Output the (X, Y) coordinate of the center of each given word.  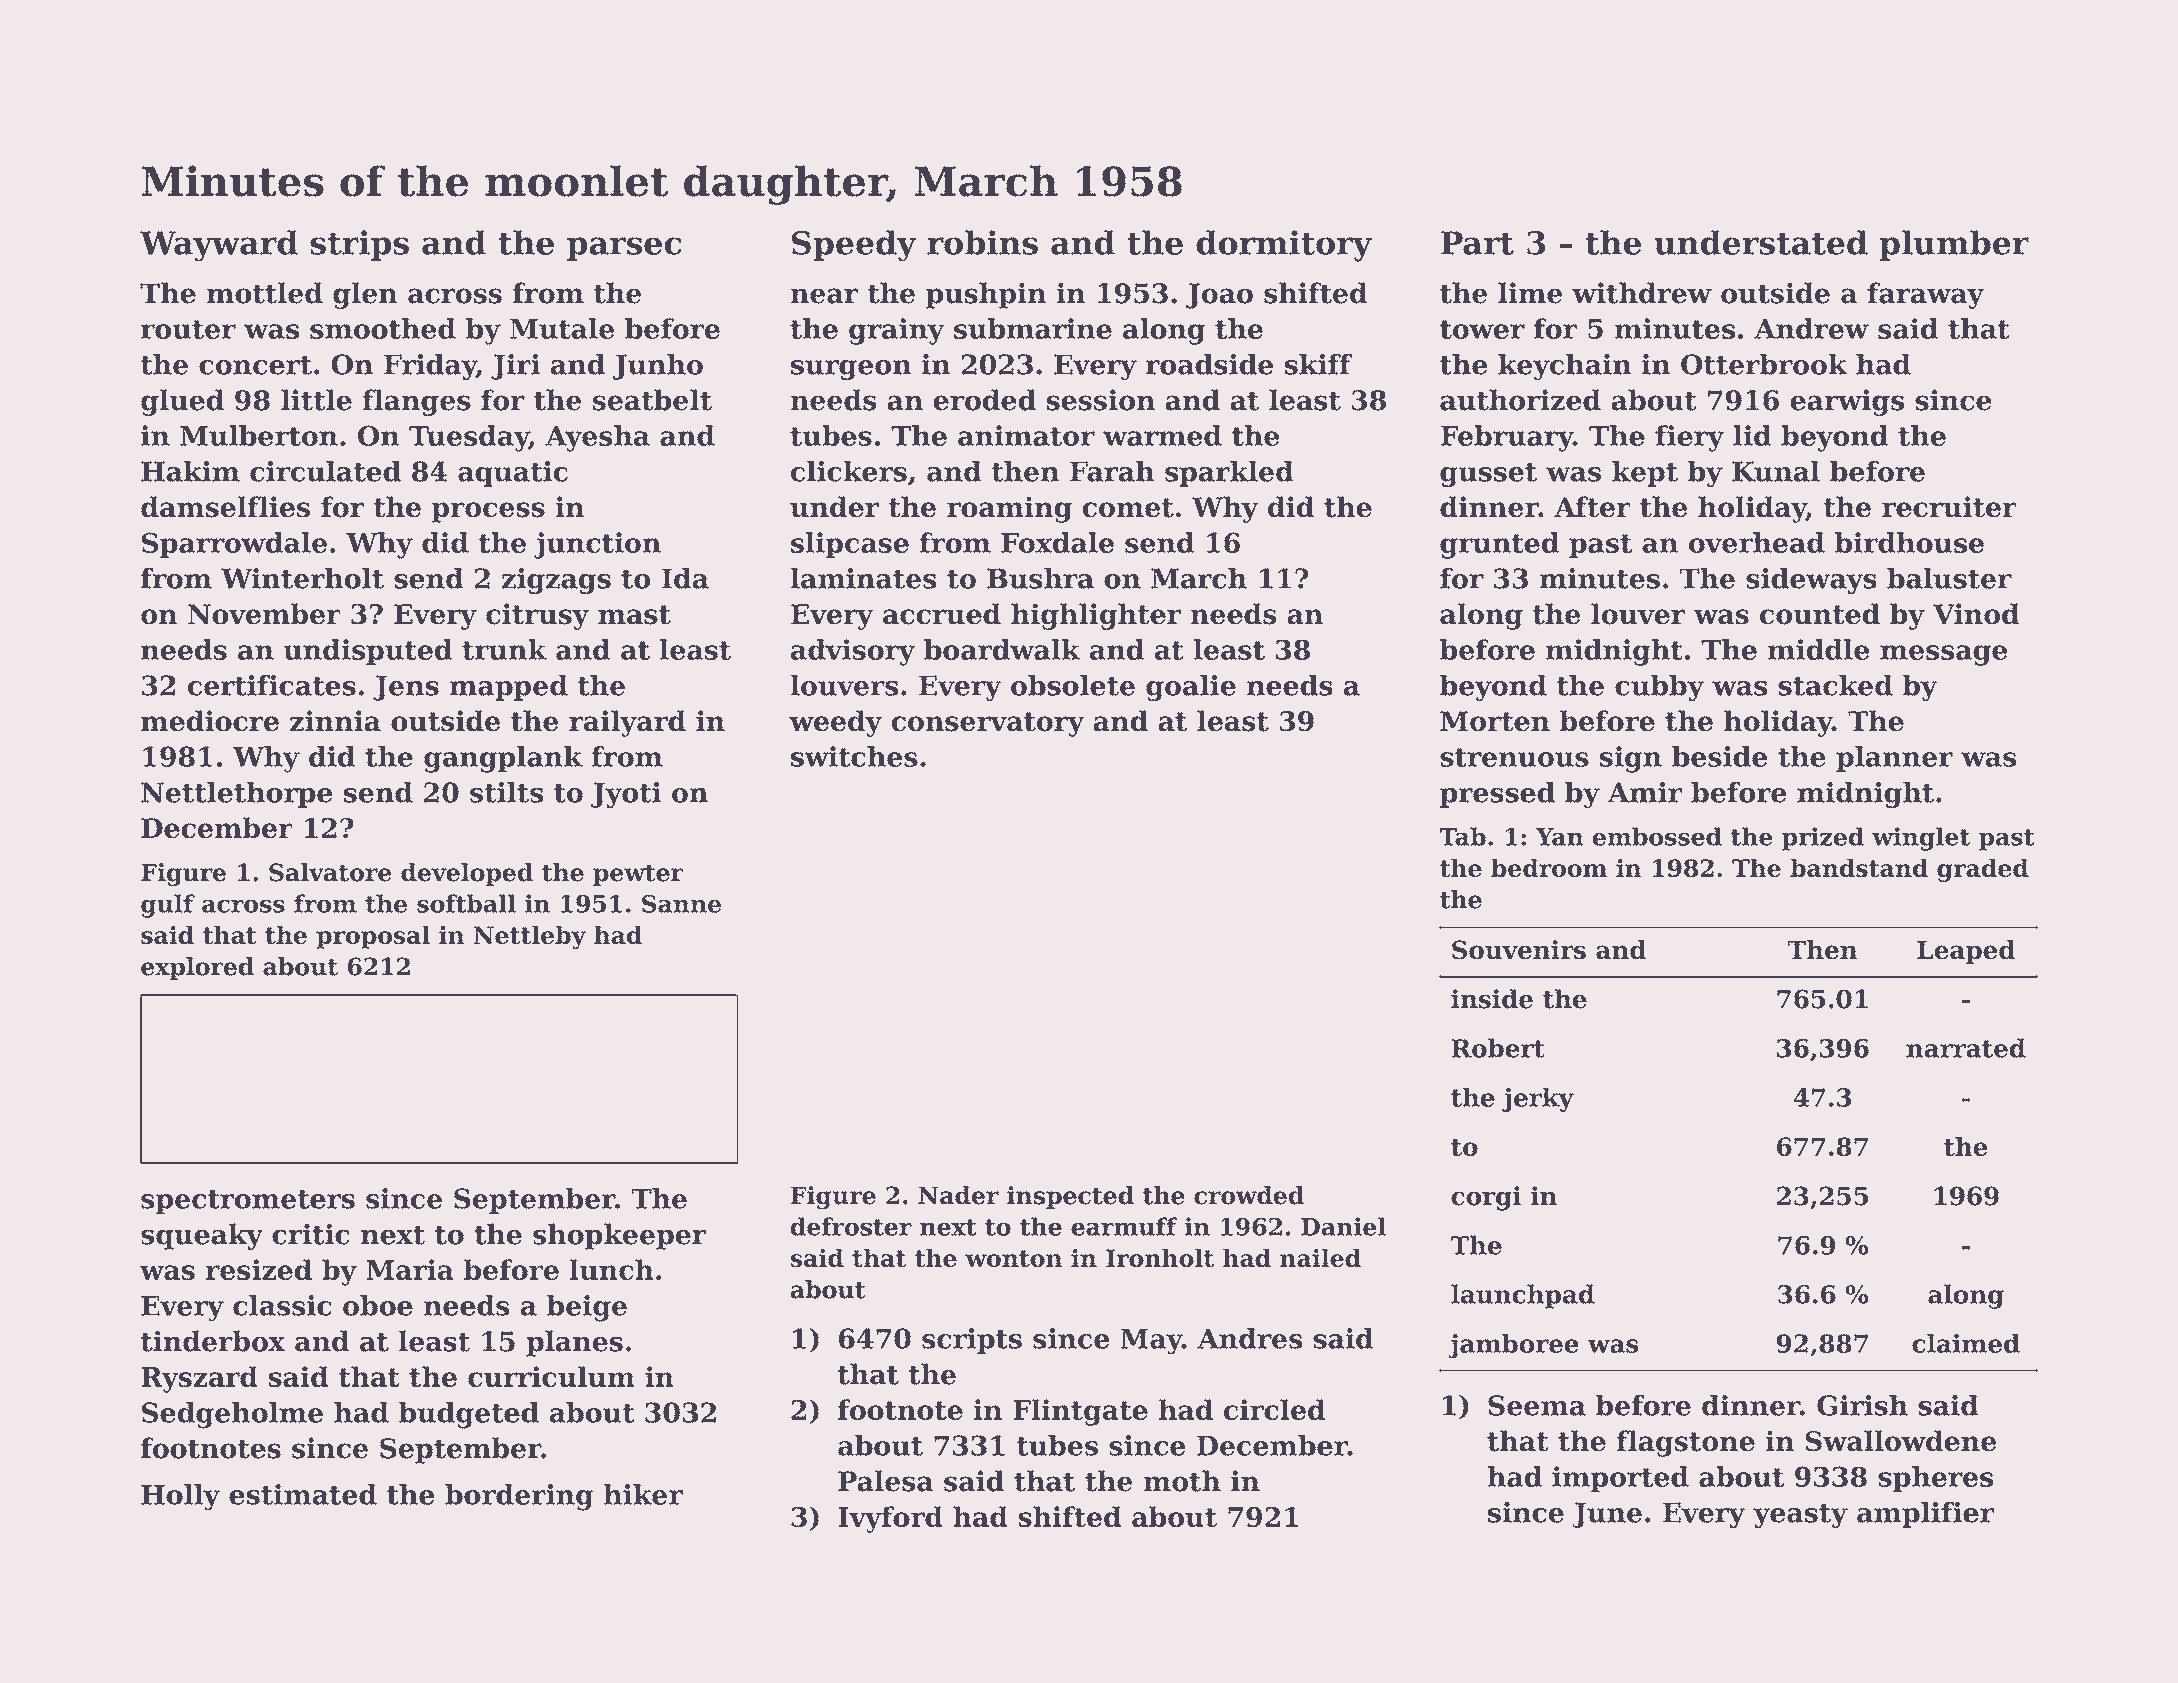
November (264, 614)
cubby (1659, 688)
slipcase (850, 545)
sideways (1811, 581)
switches (854, 756)
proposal (373, 937)
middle (1818, 649)
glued (182, 402)
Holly (180, 1497)
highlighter (1096, 616)
